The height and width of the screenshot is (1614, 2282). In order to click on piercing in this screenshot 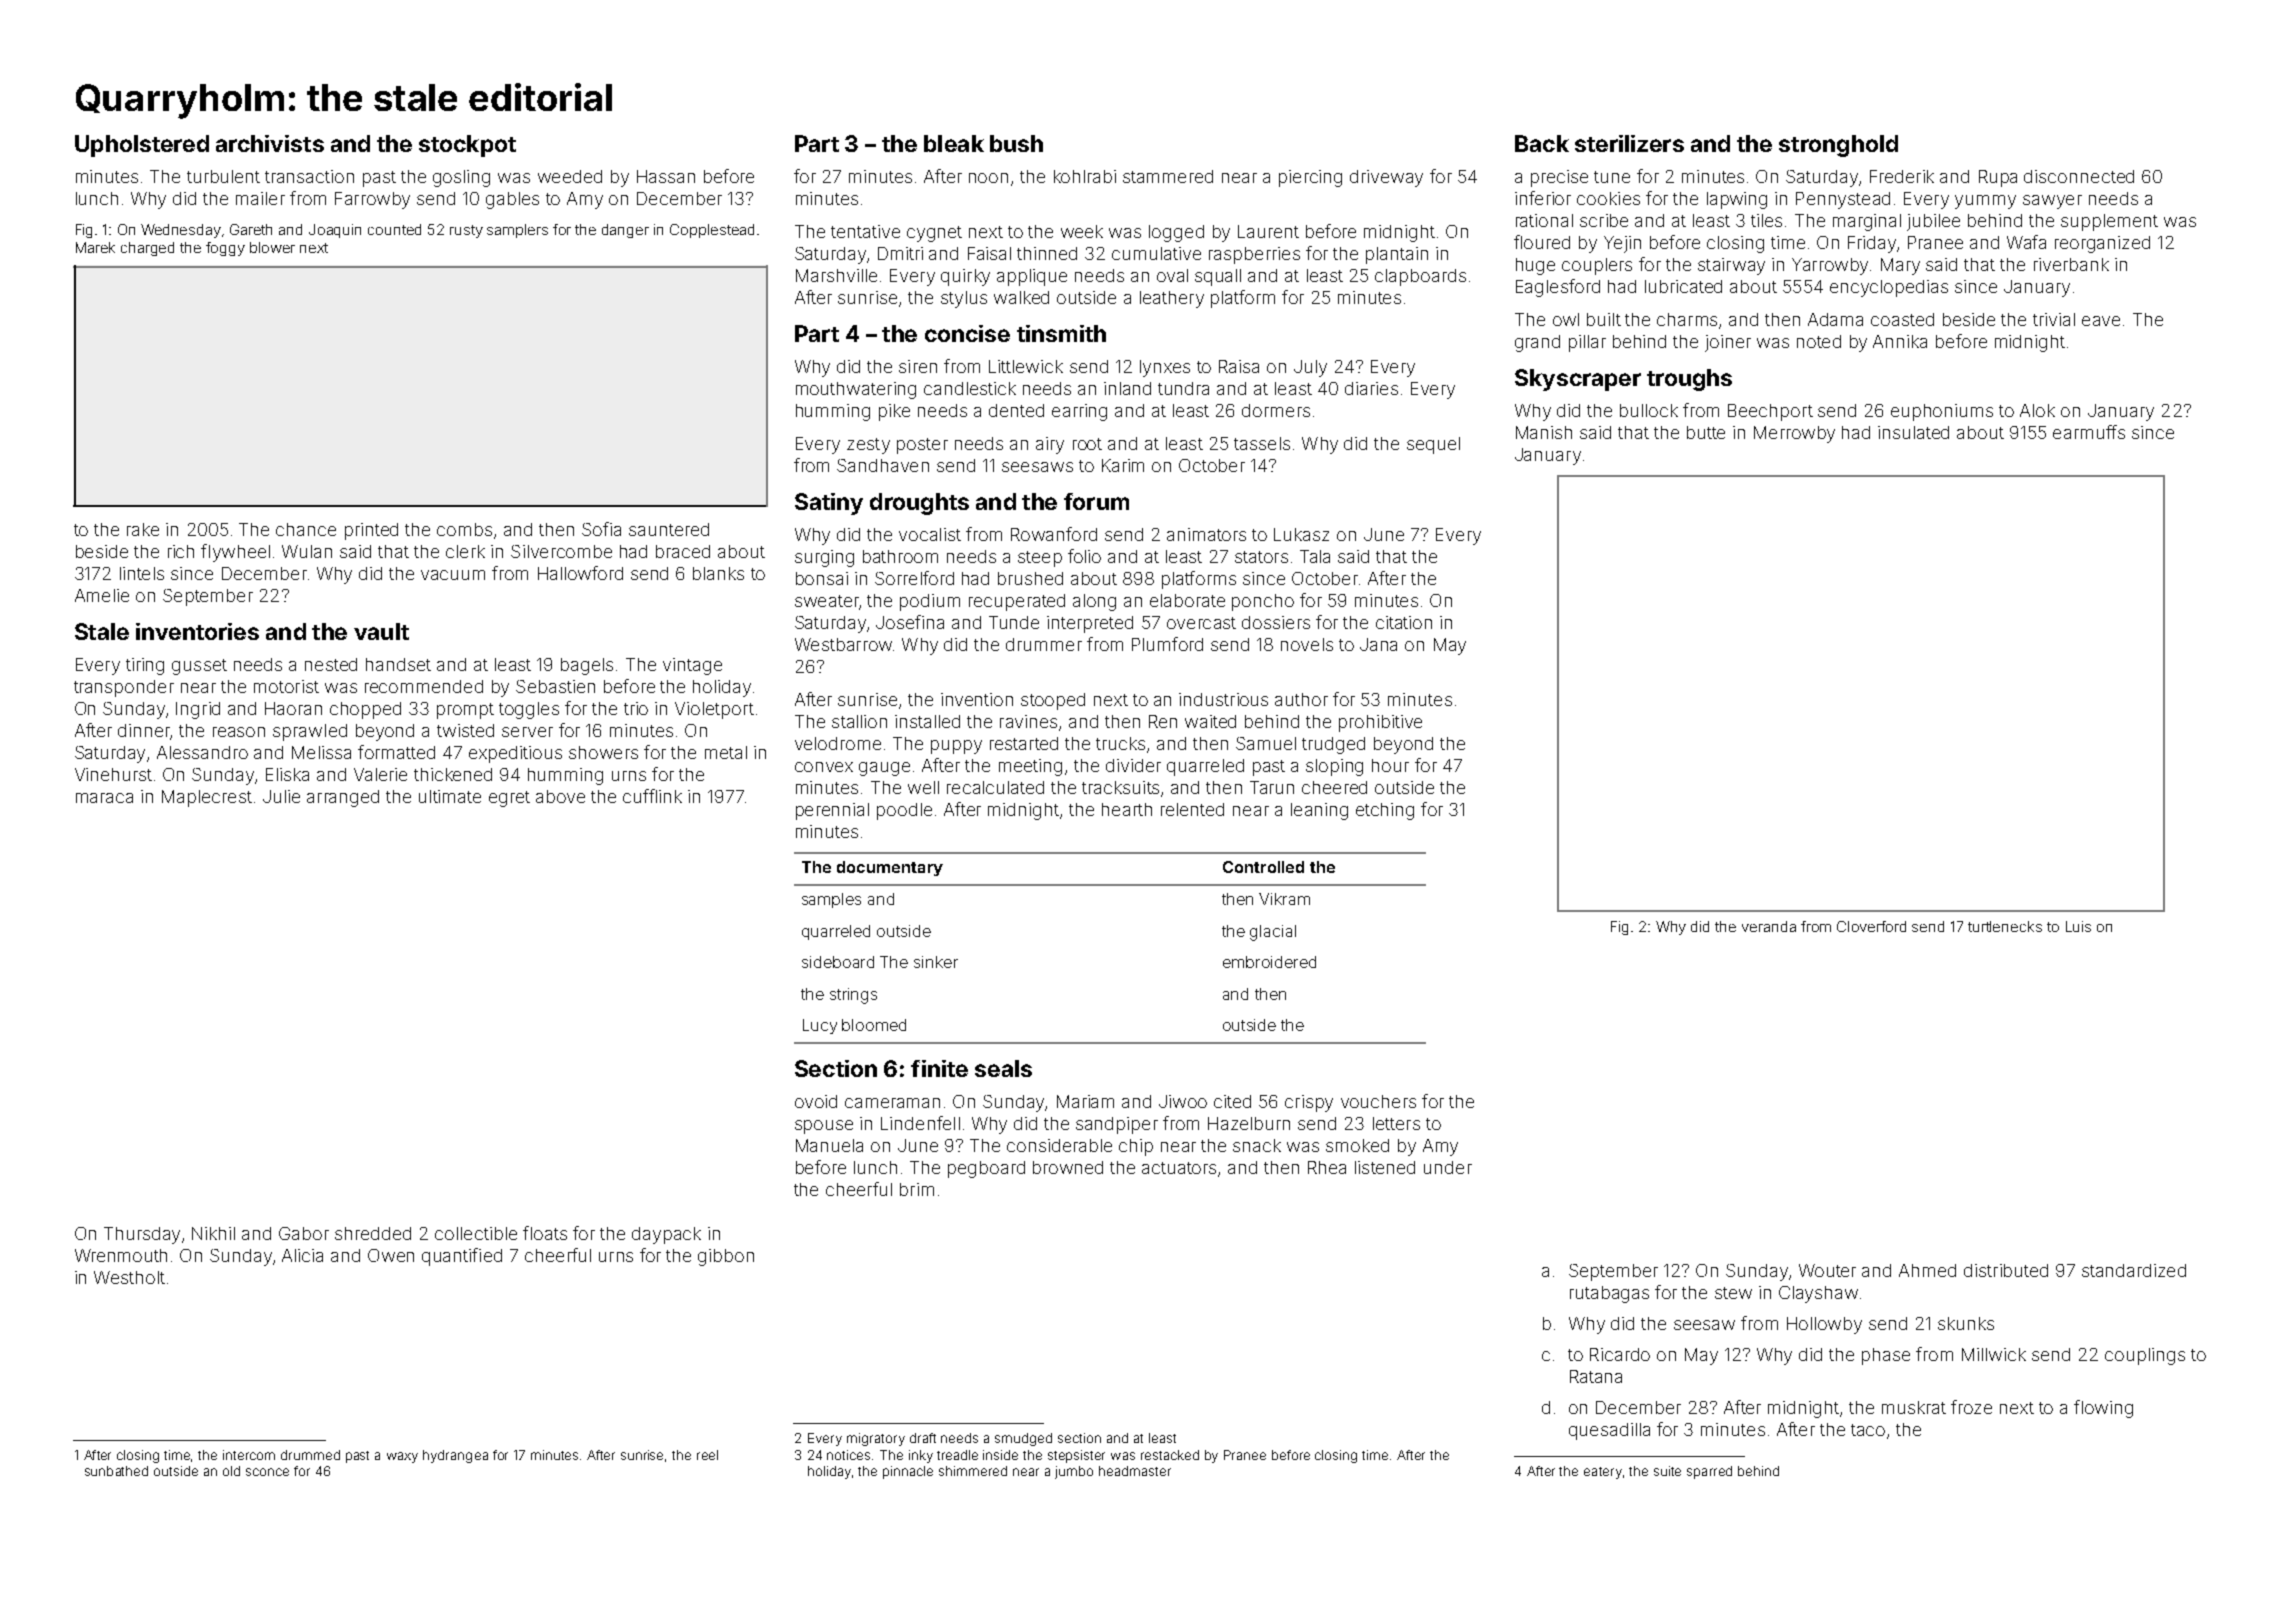, I will do `click(1310, 178)`.
